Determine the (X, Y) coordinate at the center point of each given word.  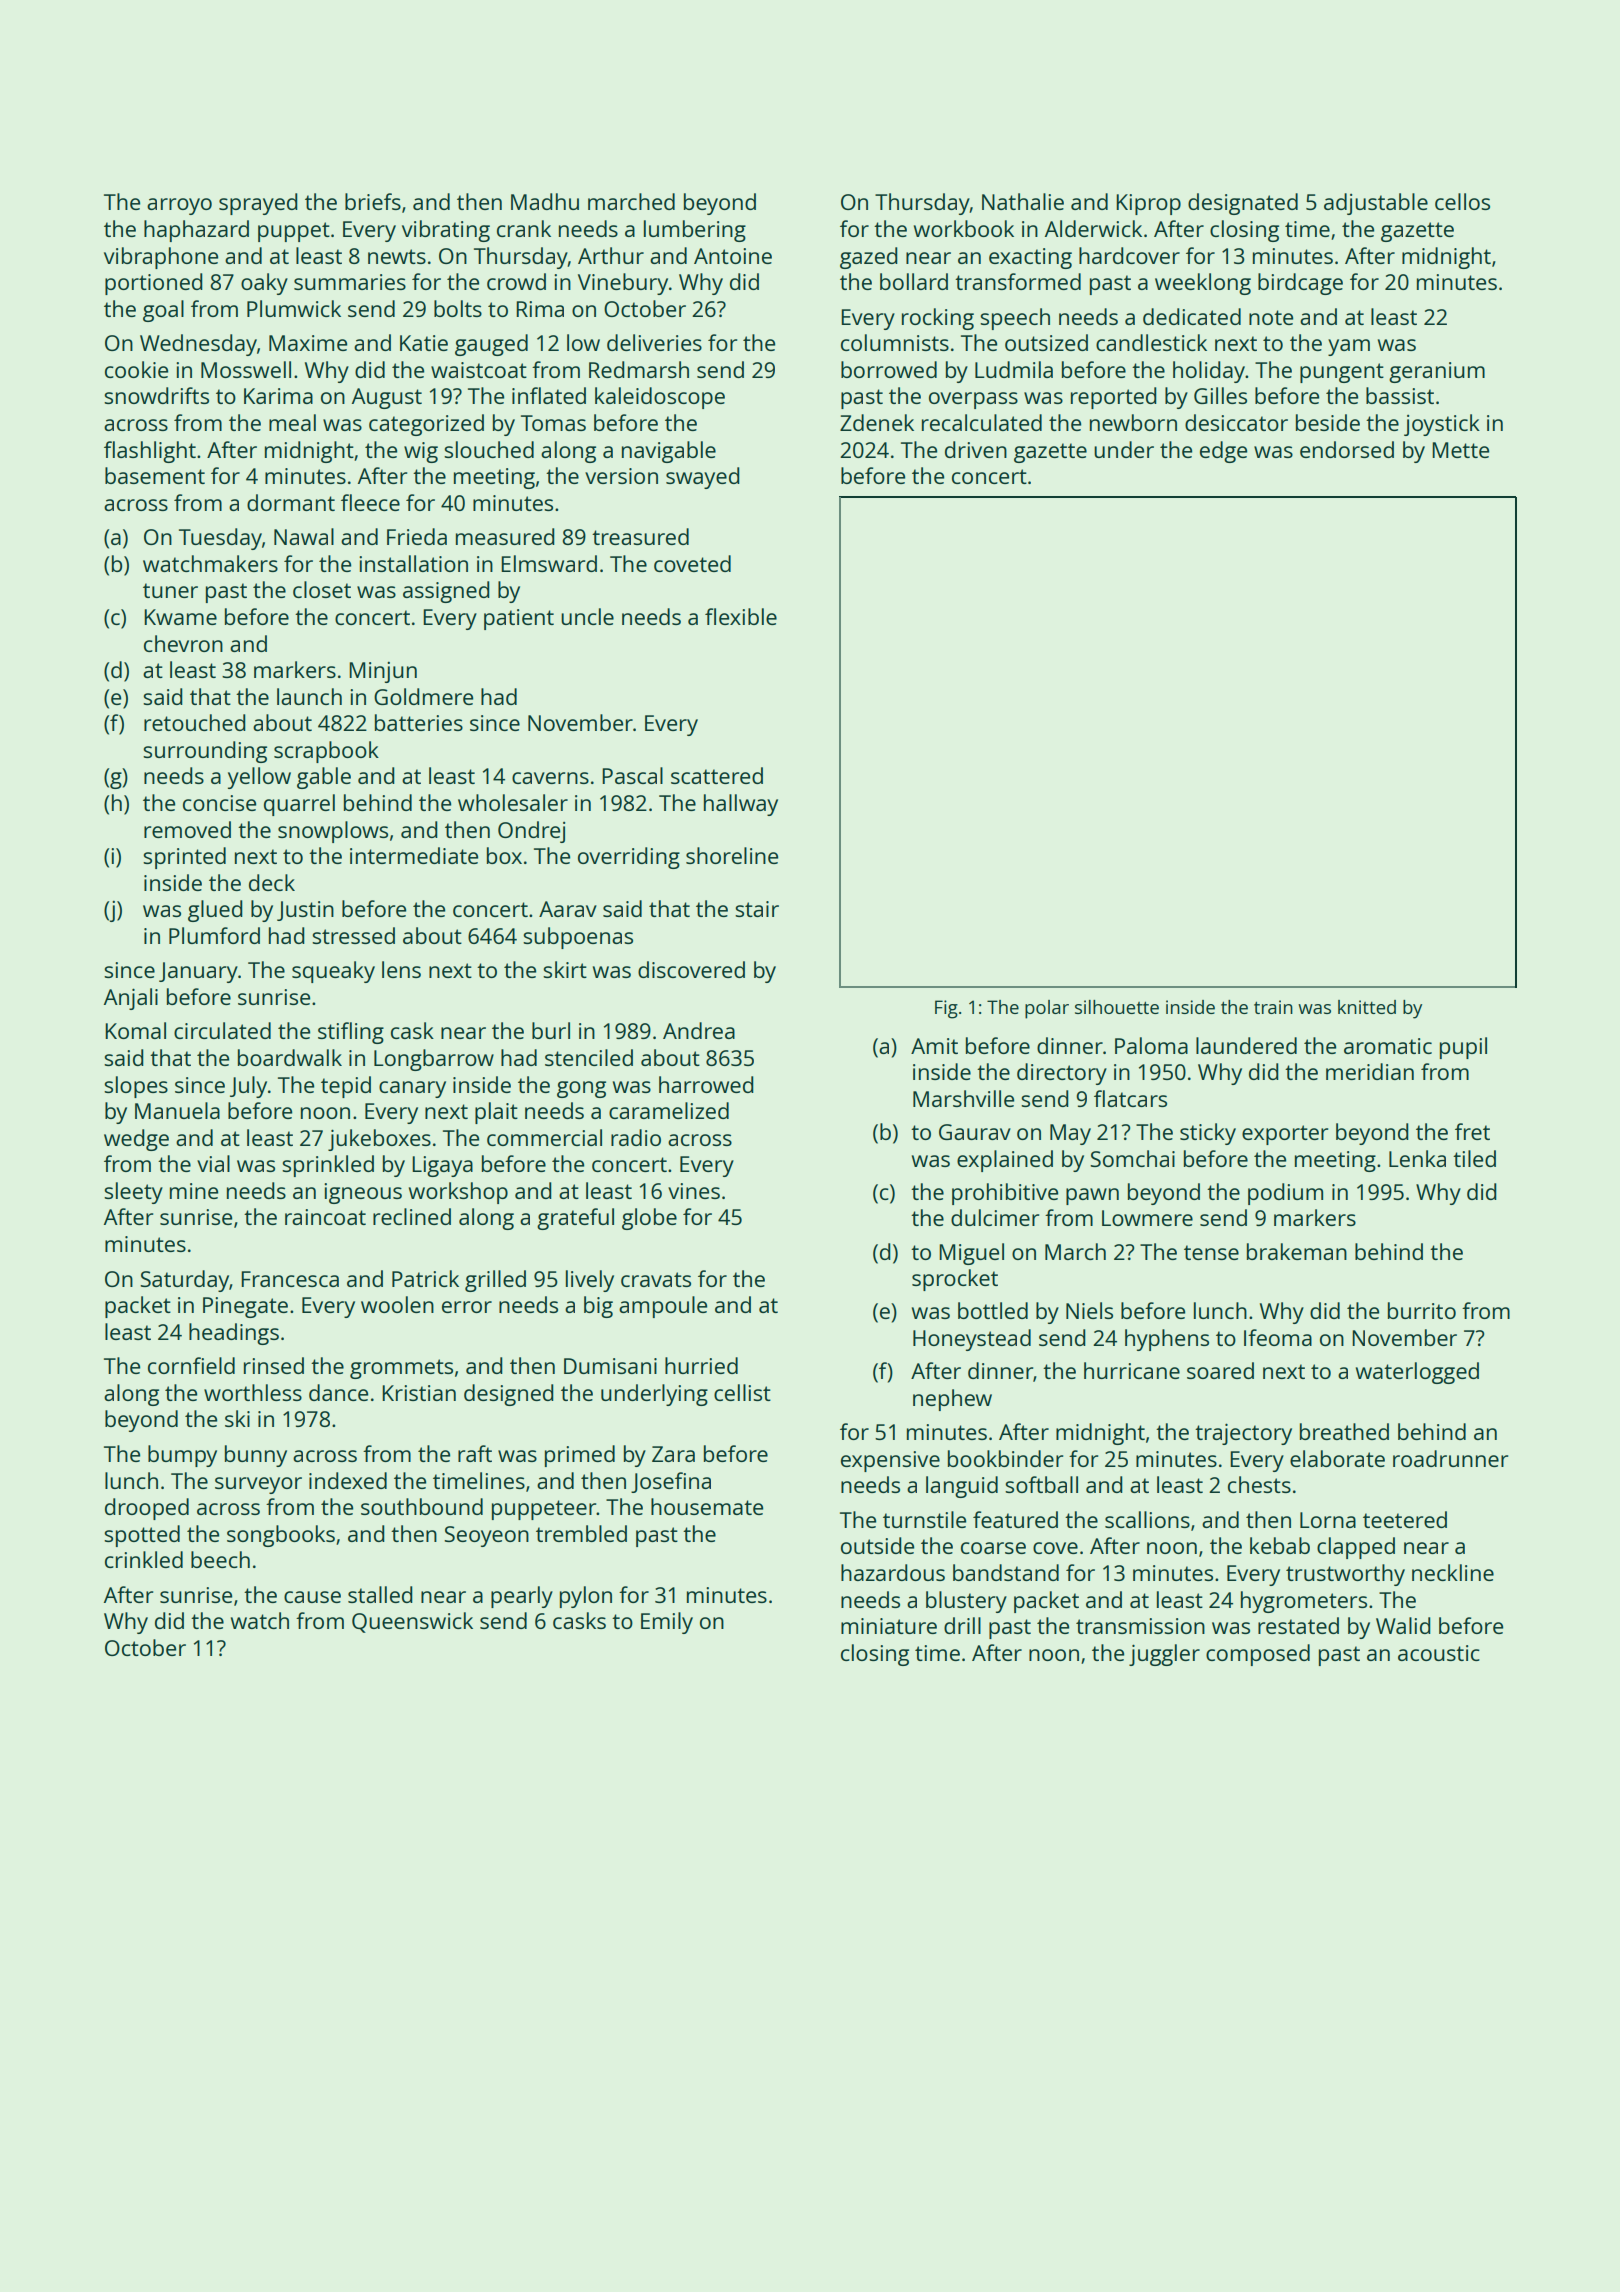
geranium (1437, 372)
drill (962, 1625)
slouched (489, 449)
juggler (1164, 1655)
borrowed (889, 369)
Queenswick (412, 1622)
